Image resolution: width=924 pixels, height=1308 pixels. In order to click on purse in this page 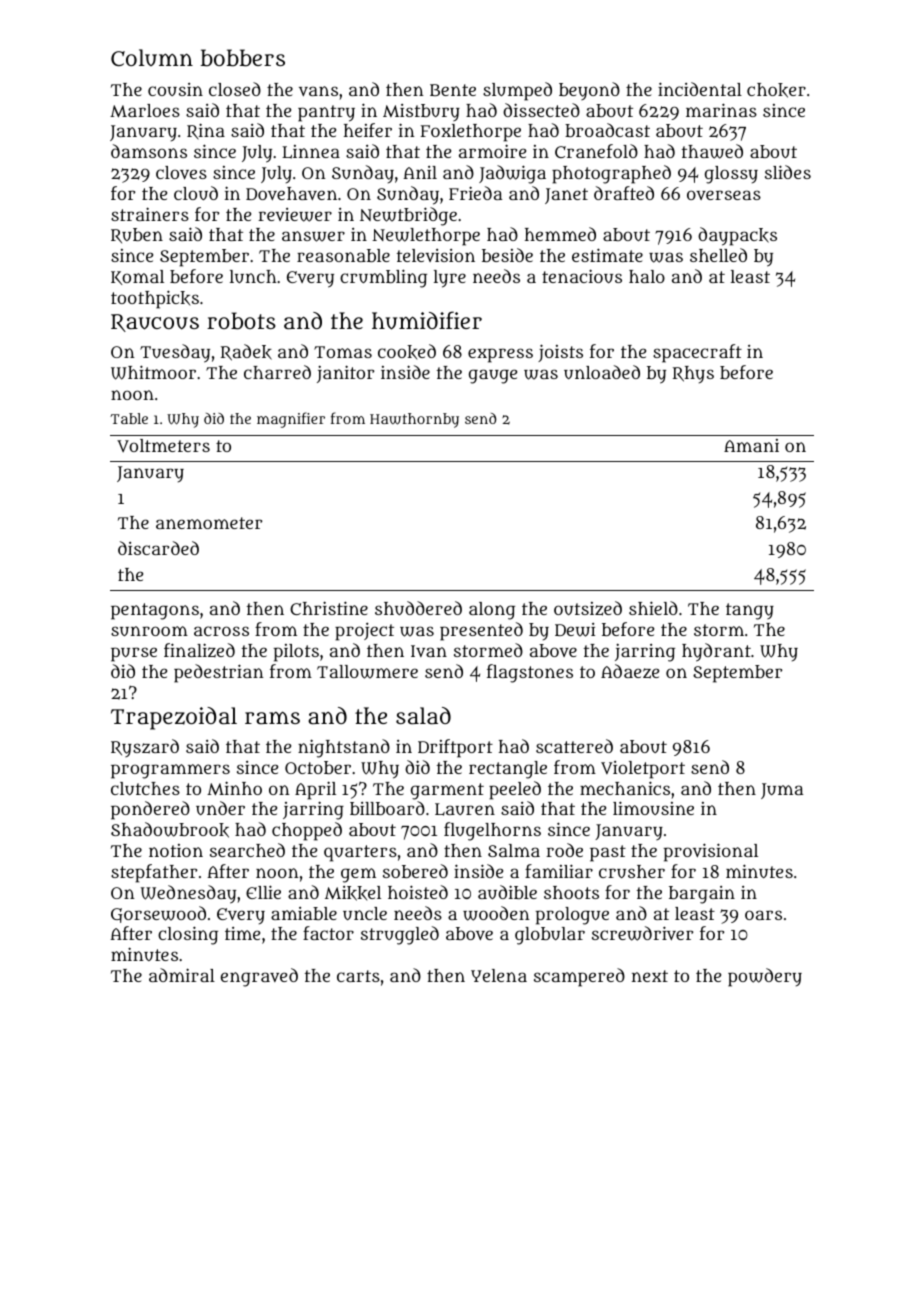, I will do `click(134, 654)`.
